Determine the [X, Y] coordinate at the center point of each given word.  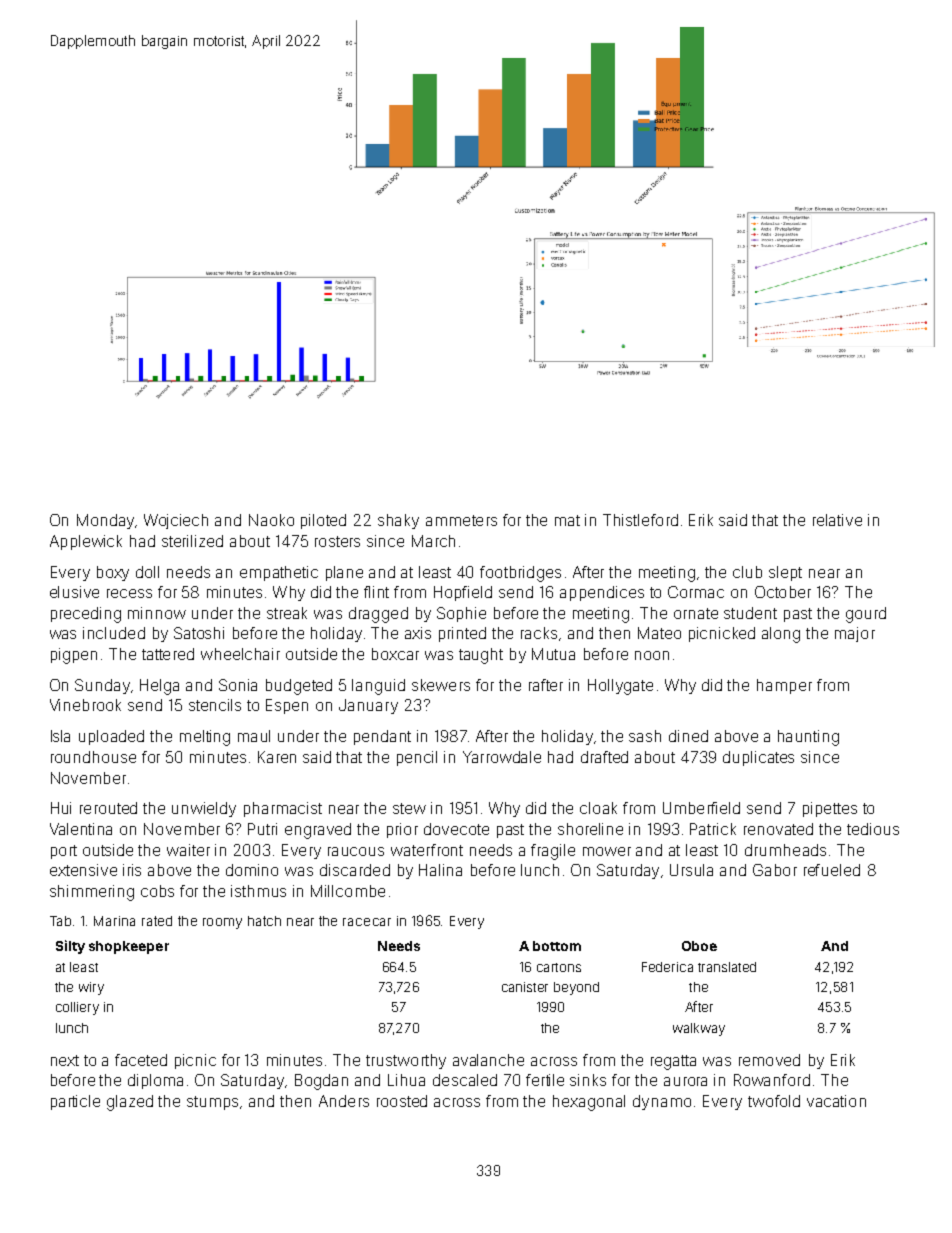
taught [481, 656]
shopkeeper [129, 947]
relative [837, 520]
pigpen [74, 656]
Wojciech [176, 521]
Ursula [691, 870]
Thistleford [640, 520]
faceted [141, 1060]
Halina [440, 870]
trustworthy [406, 1061]
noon [652, 655]
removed [769, 1060]
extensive [83, 870]
